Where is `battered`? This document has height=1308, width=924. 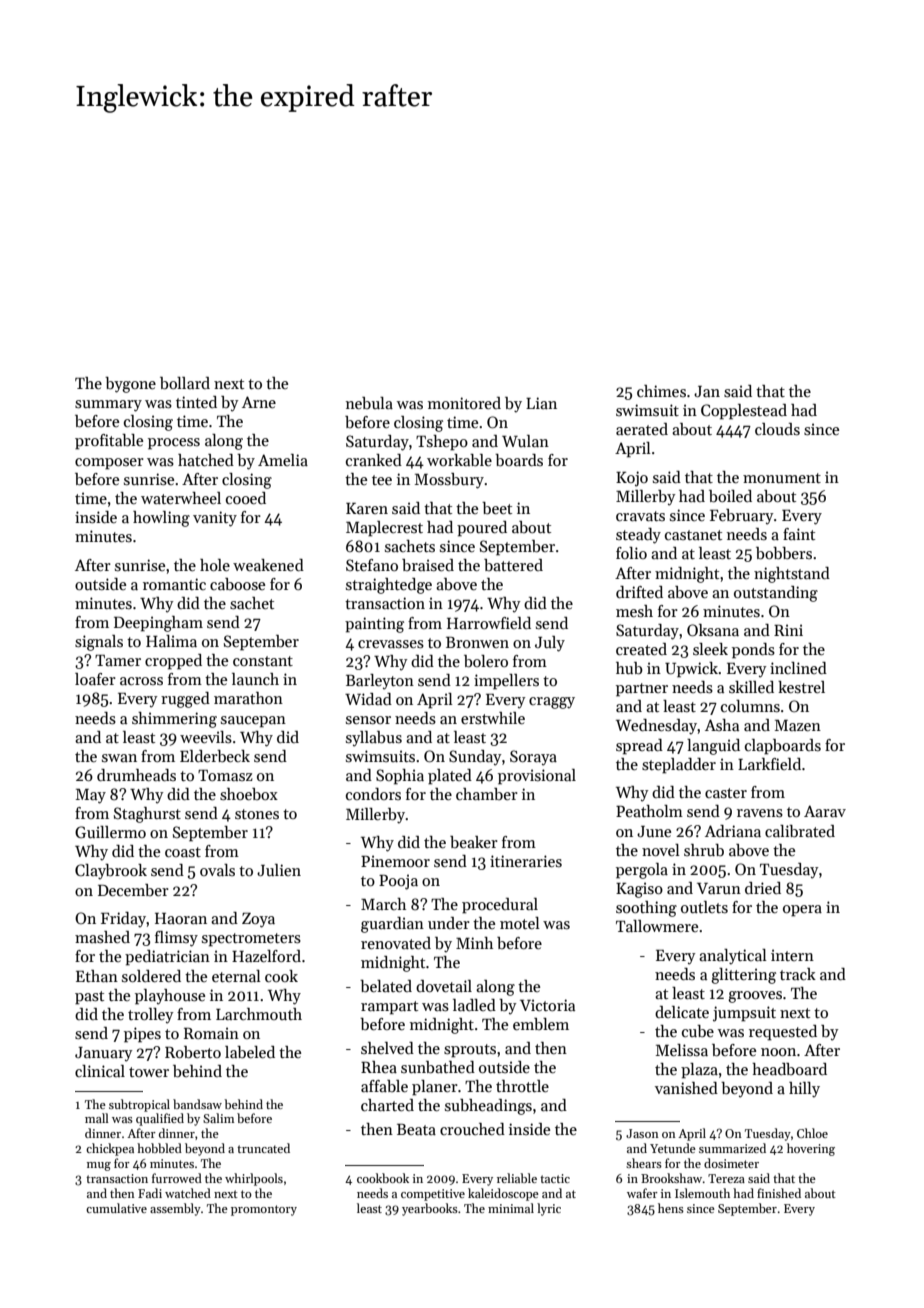 battered is located at coordinates (513, 565).
